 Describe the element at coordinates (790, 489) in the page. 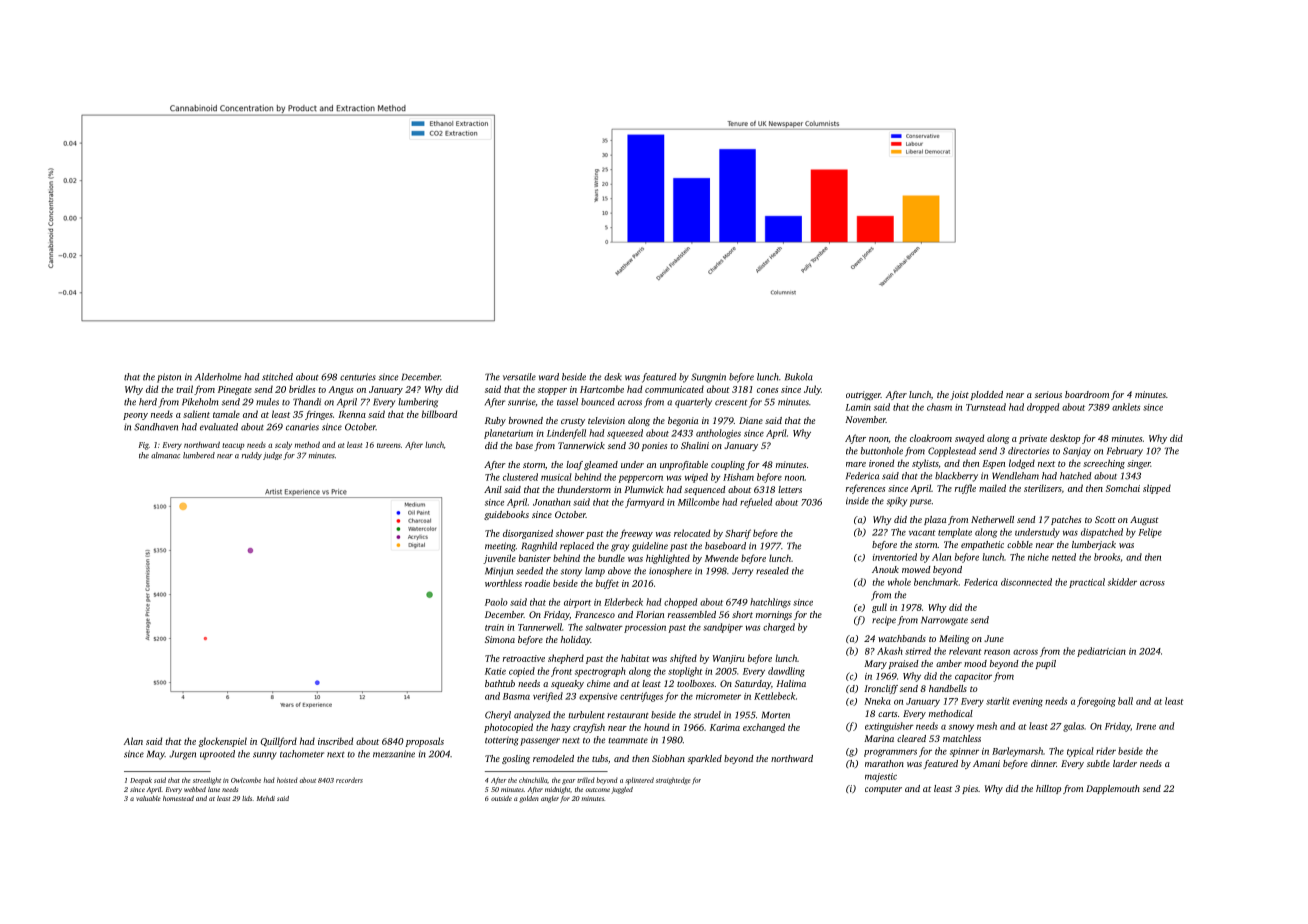

I see `letters` at that location.
